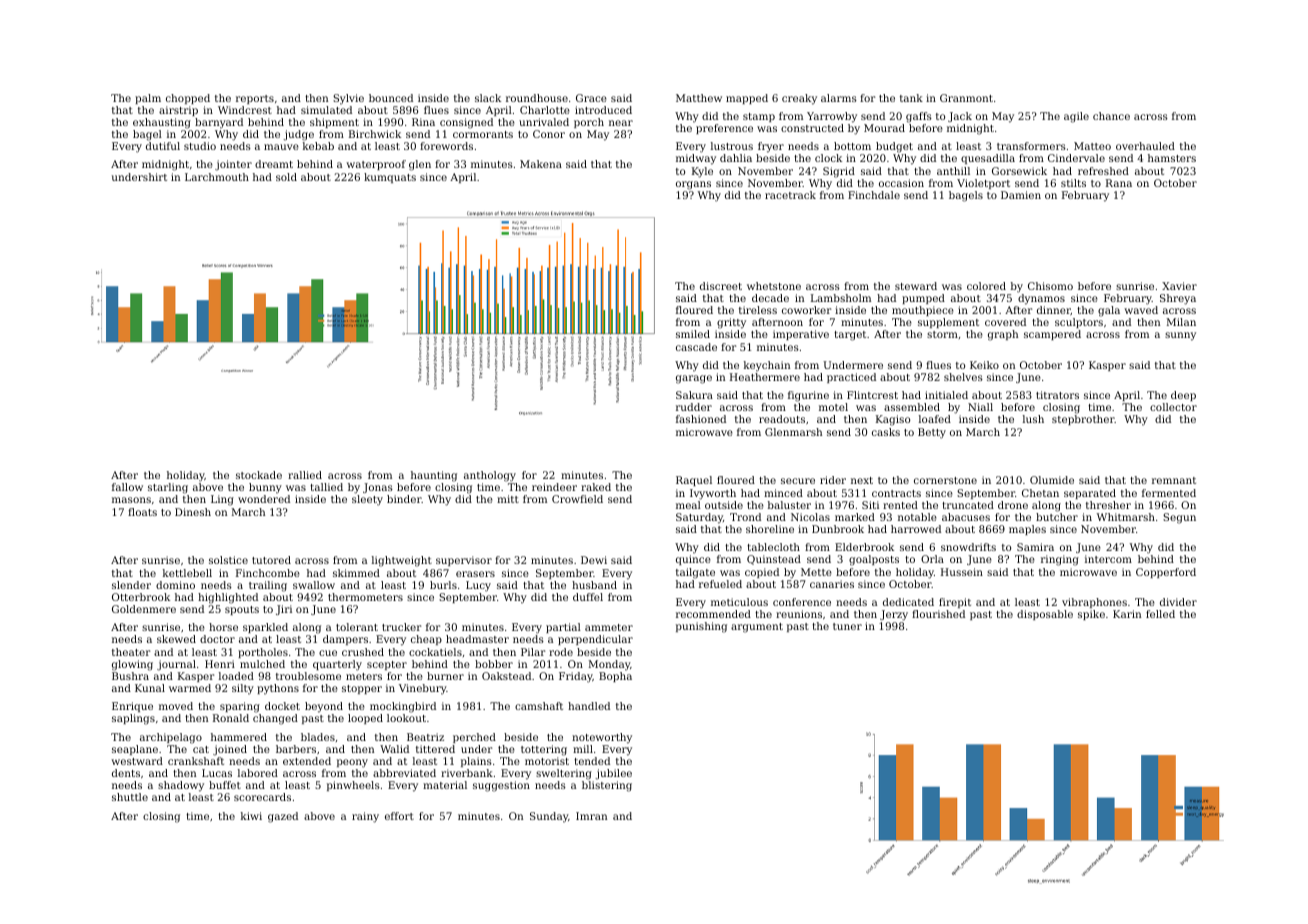  I want to click on racetrack, so click(790, 195).
